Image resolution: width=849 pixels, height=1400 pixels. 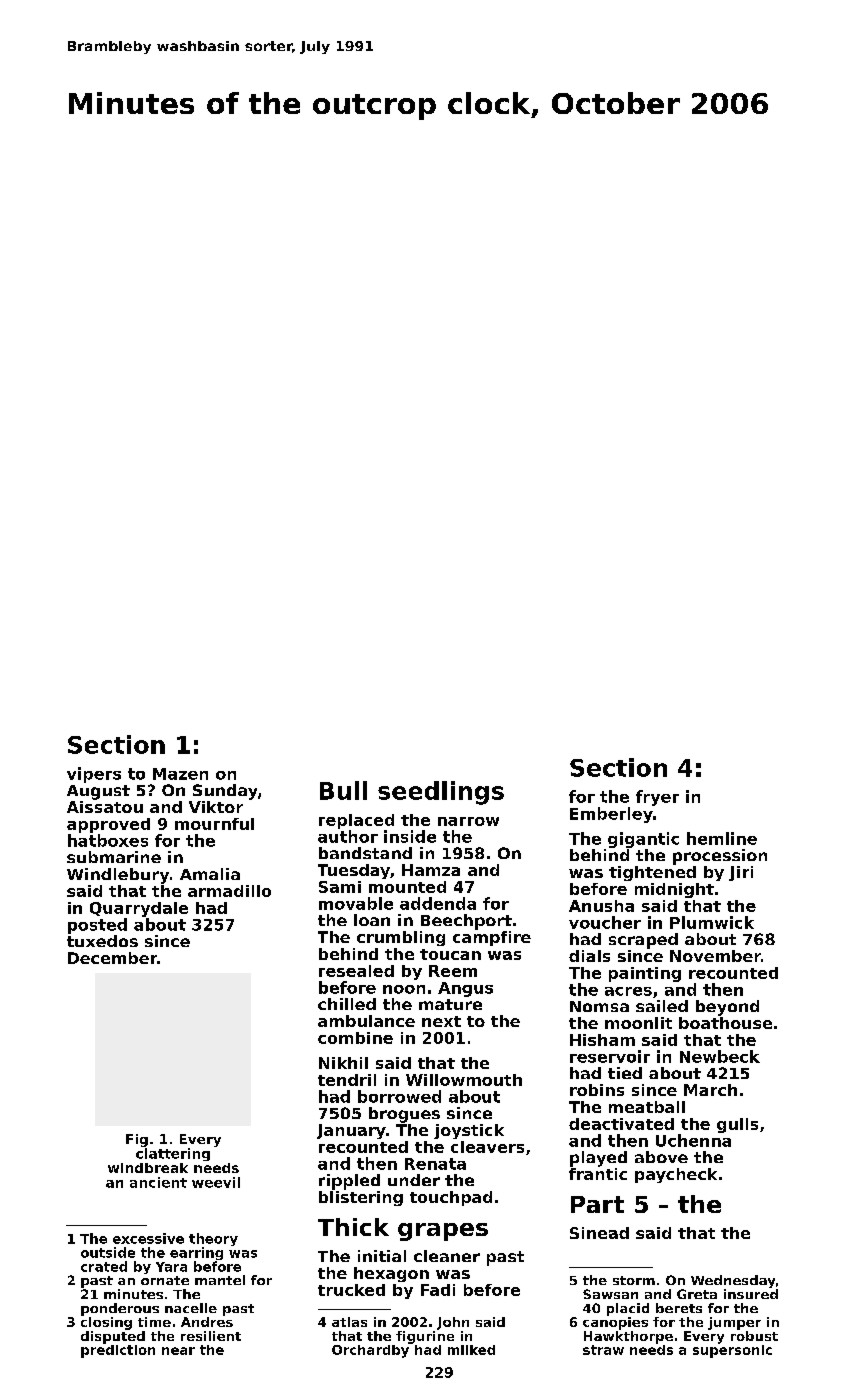 I want to click on rippled, so click(x=349, y=1182).
